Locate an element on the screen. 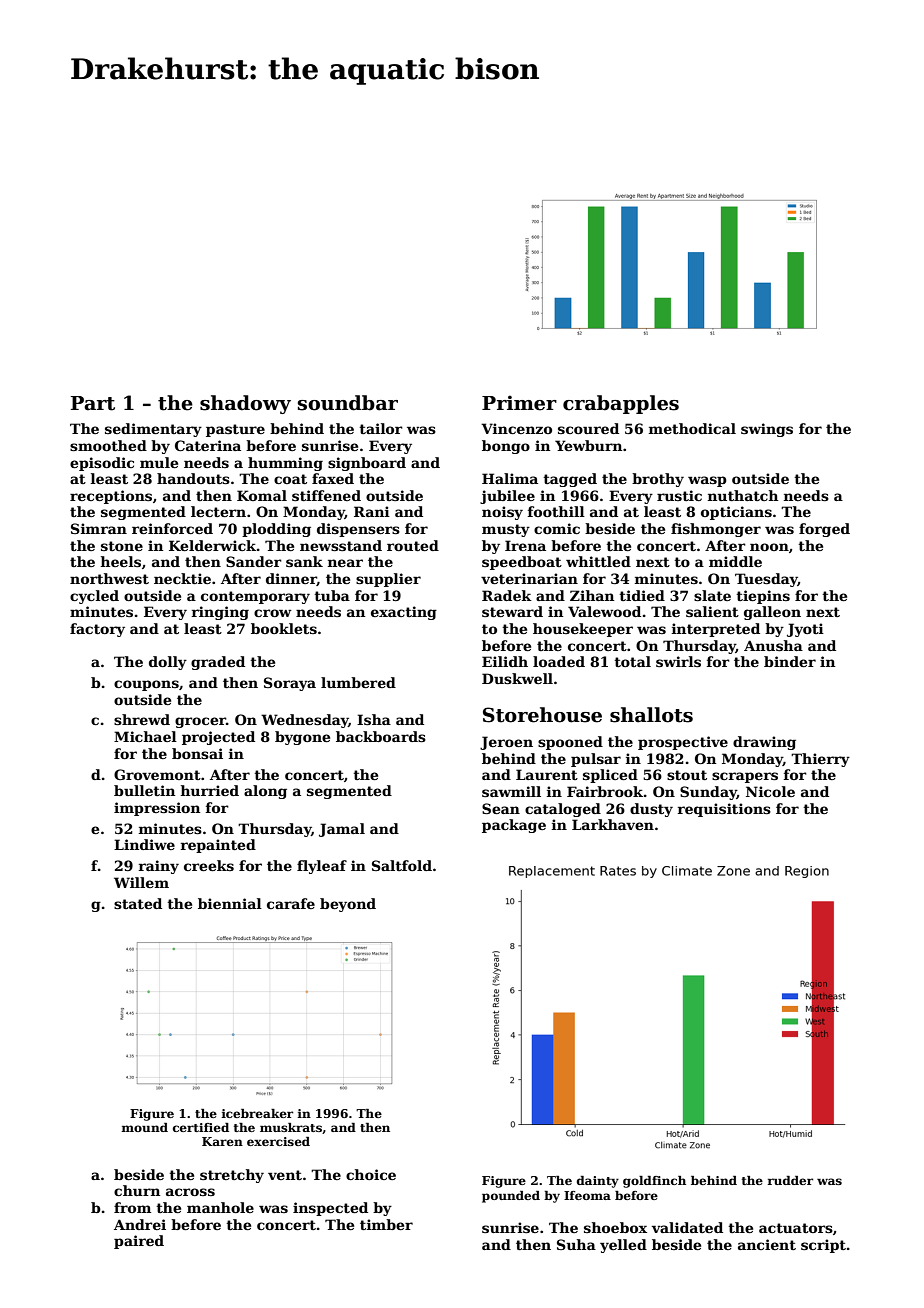 This screenshot has height=1308, width=924. manhole is located at coordinates (220, 1207).
